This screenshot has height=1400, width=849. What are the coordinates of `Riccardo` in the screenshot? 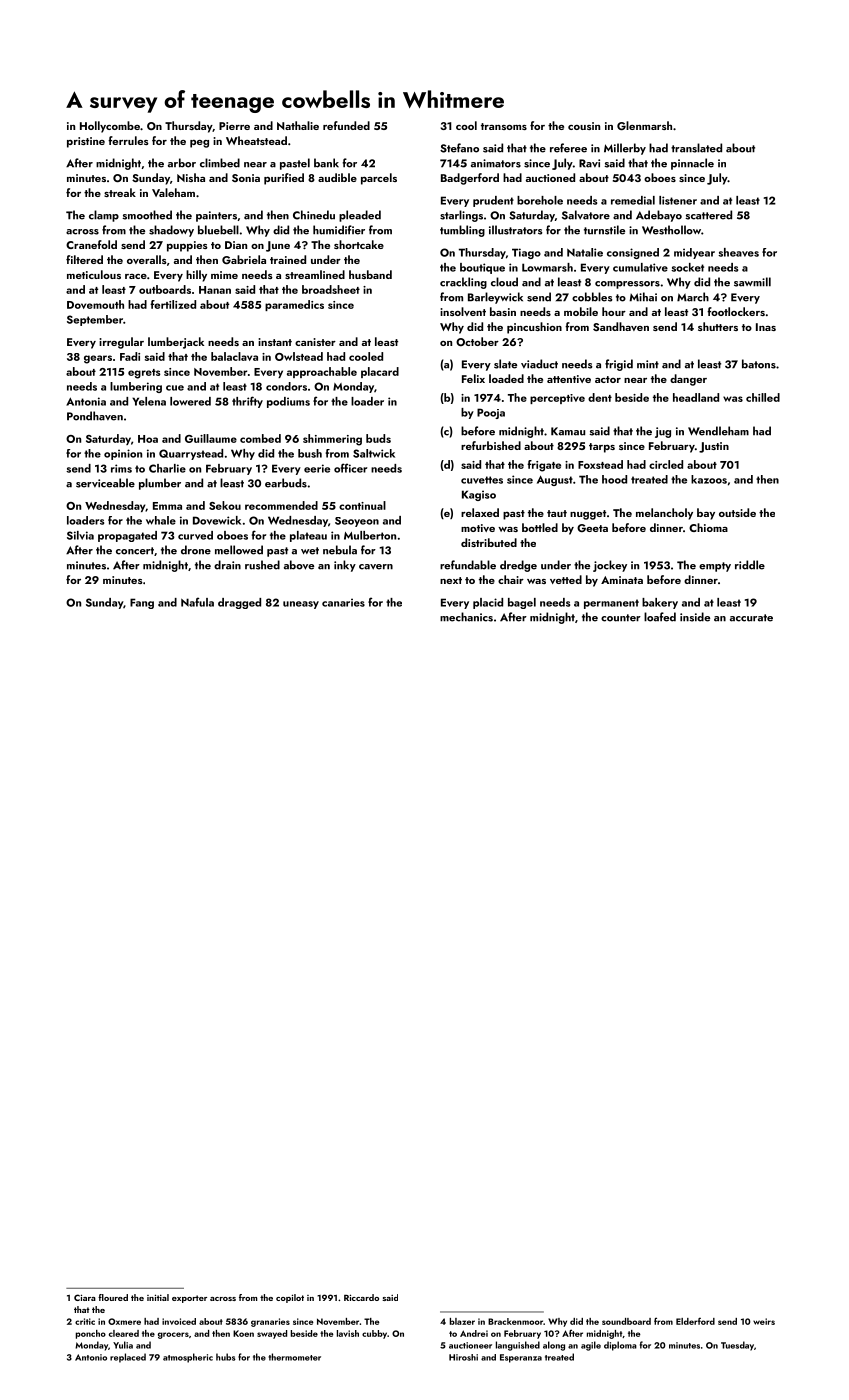 It's located at (361, 1297).
